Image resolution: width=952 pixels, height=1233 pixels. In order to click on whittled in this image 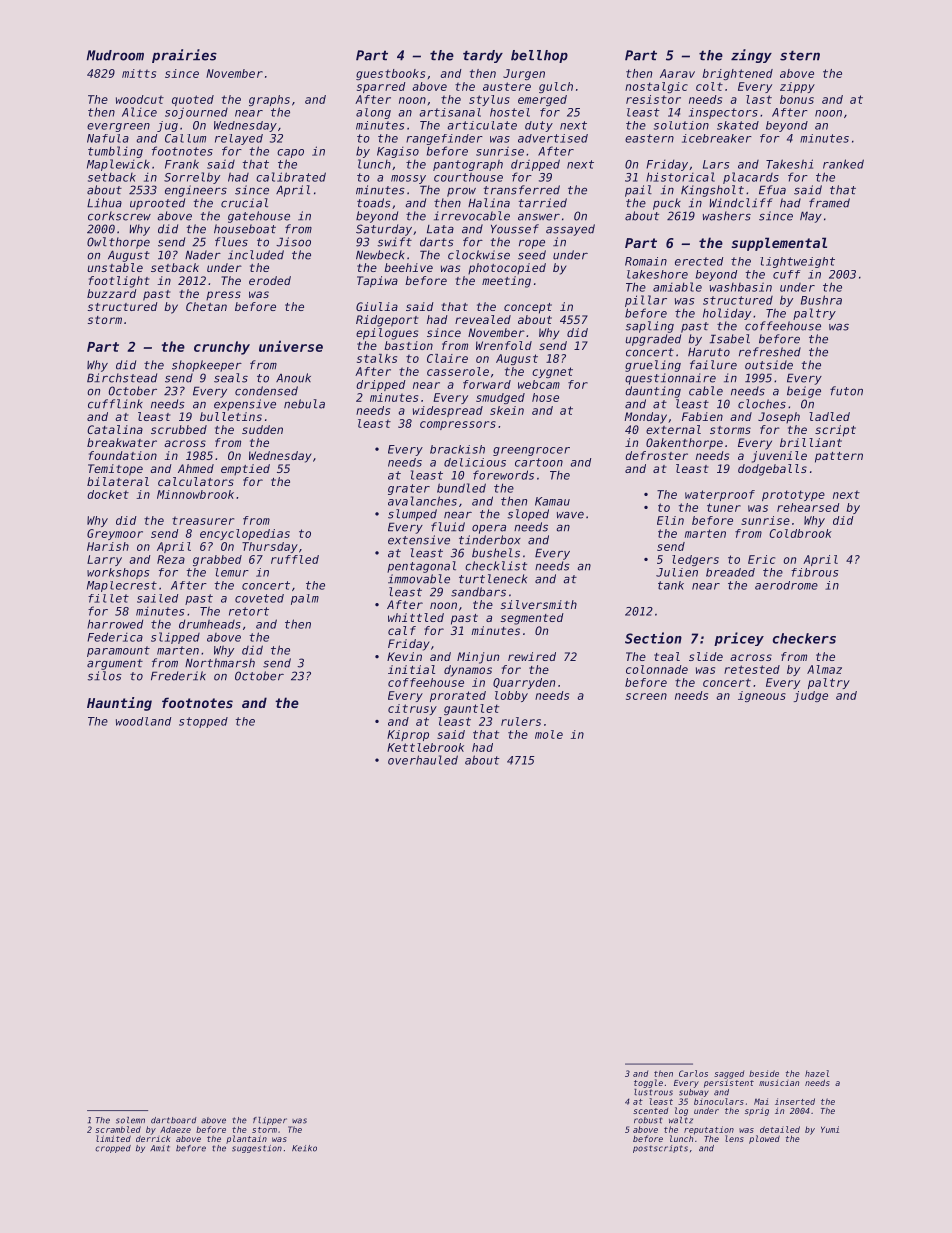, I will do `click(416, 617)`.
